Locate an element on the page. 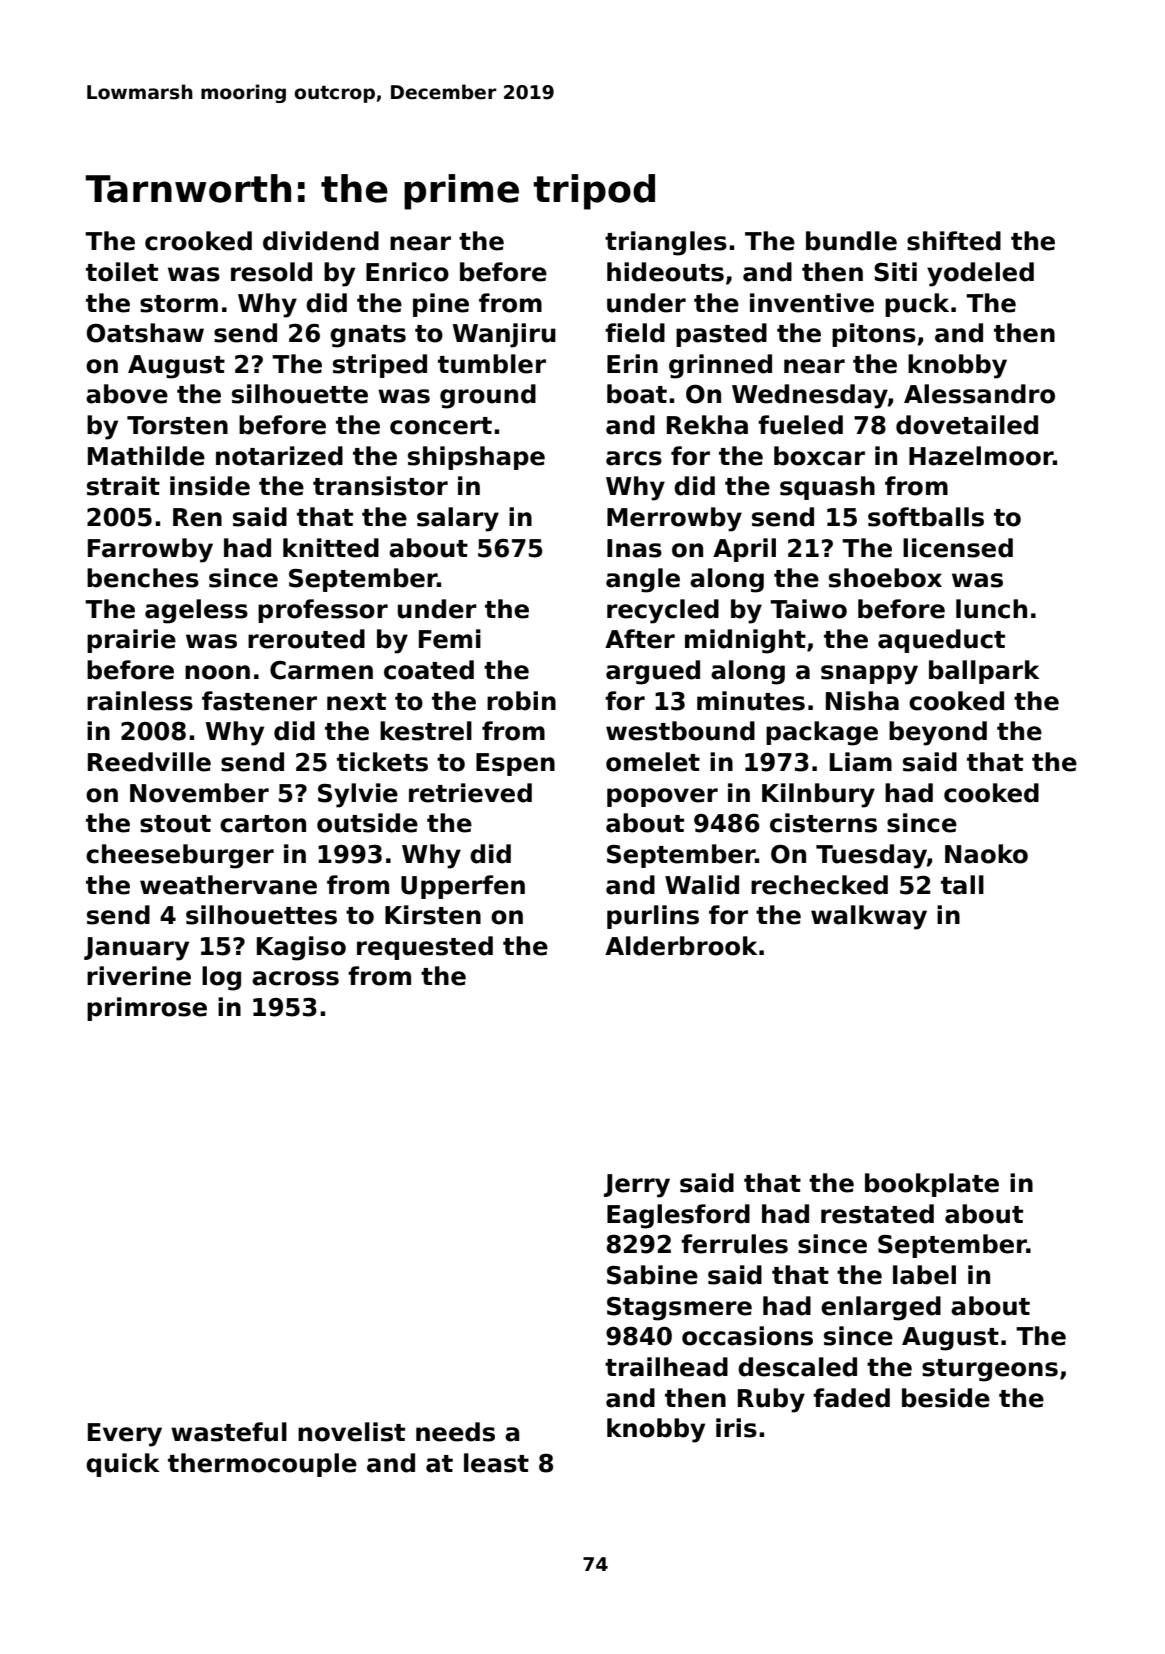  Alessandro is located at coordinates (979, 394).
